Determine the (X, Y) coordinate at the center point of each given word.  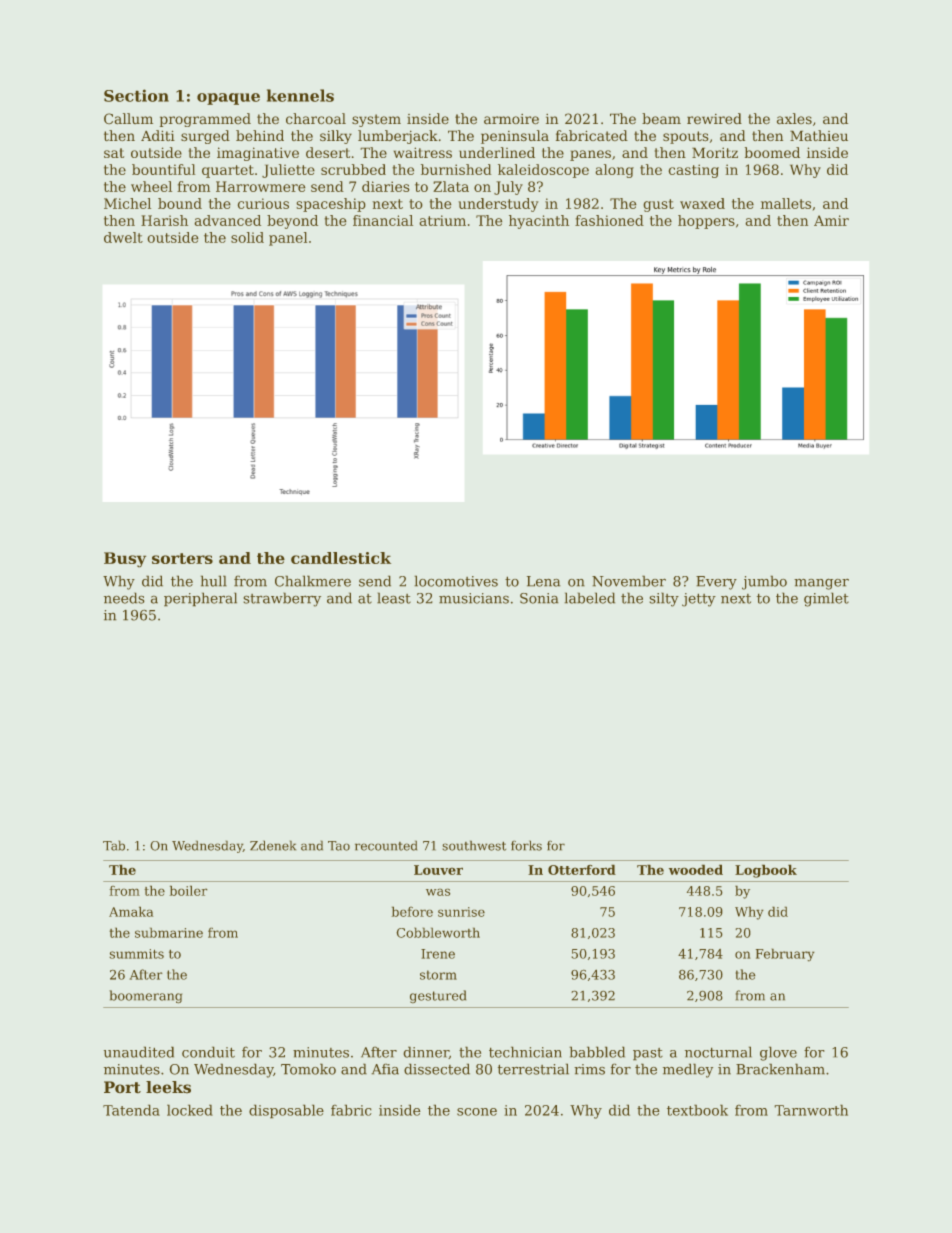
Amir (831, 220)
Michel (127, 203)
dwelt (123, 237)
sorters (182, 558)
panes (590, 155)
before (412, 911)
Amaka (131, 911)
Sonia (539, 598)
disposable (286, 1111)
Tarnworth (811, 1110)
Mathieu (819, 135)
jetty (699, 600)
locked (190, 1110)
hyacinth (539, 222)
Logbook (766, 871)
